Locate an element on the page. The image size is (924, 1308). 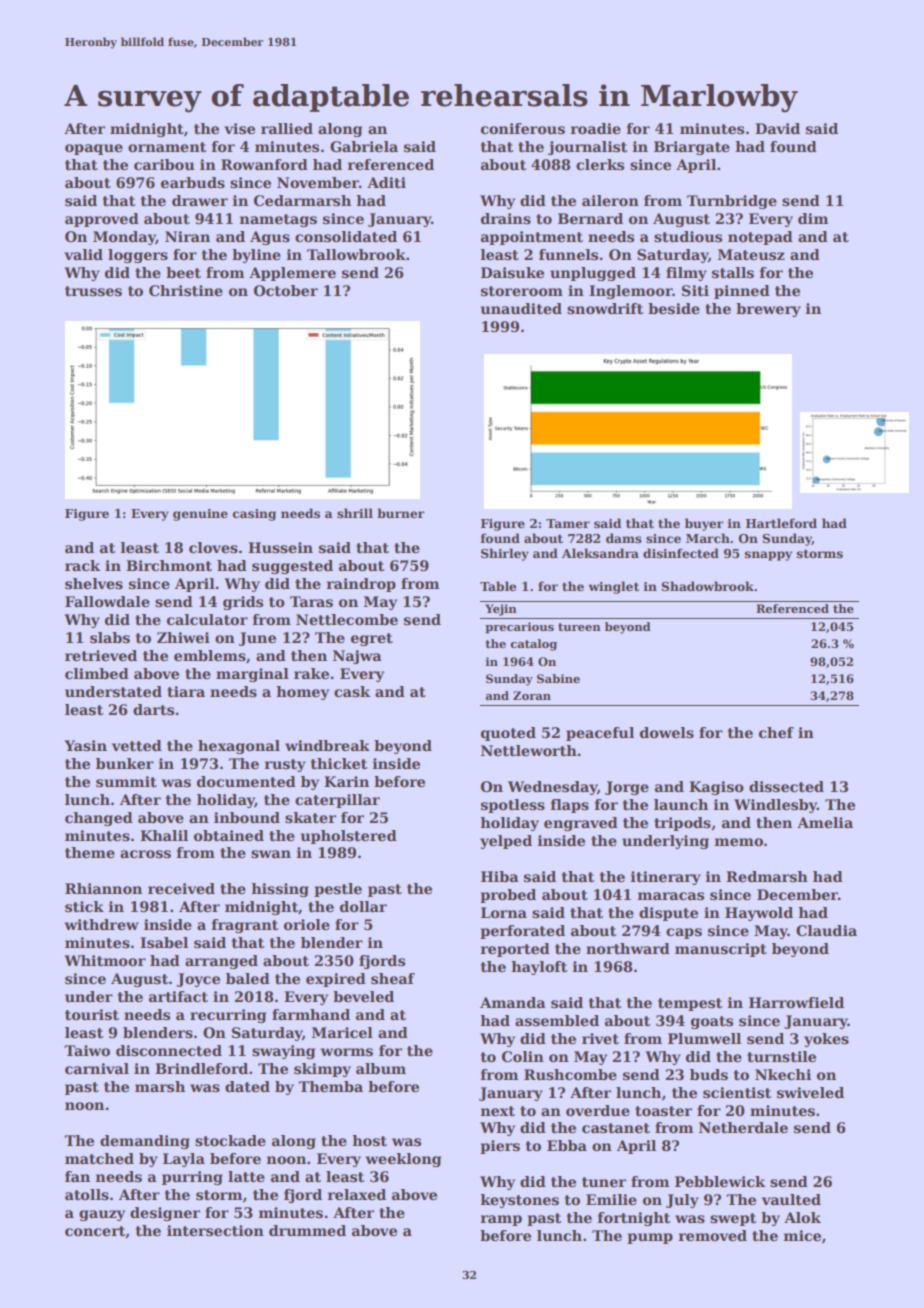
brewery is located at coordinates (768, 310).
